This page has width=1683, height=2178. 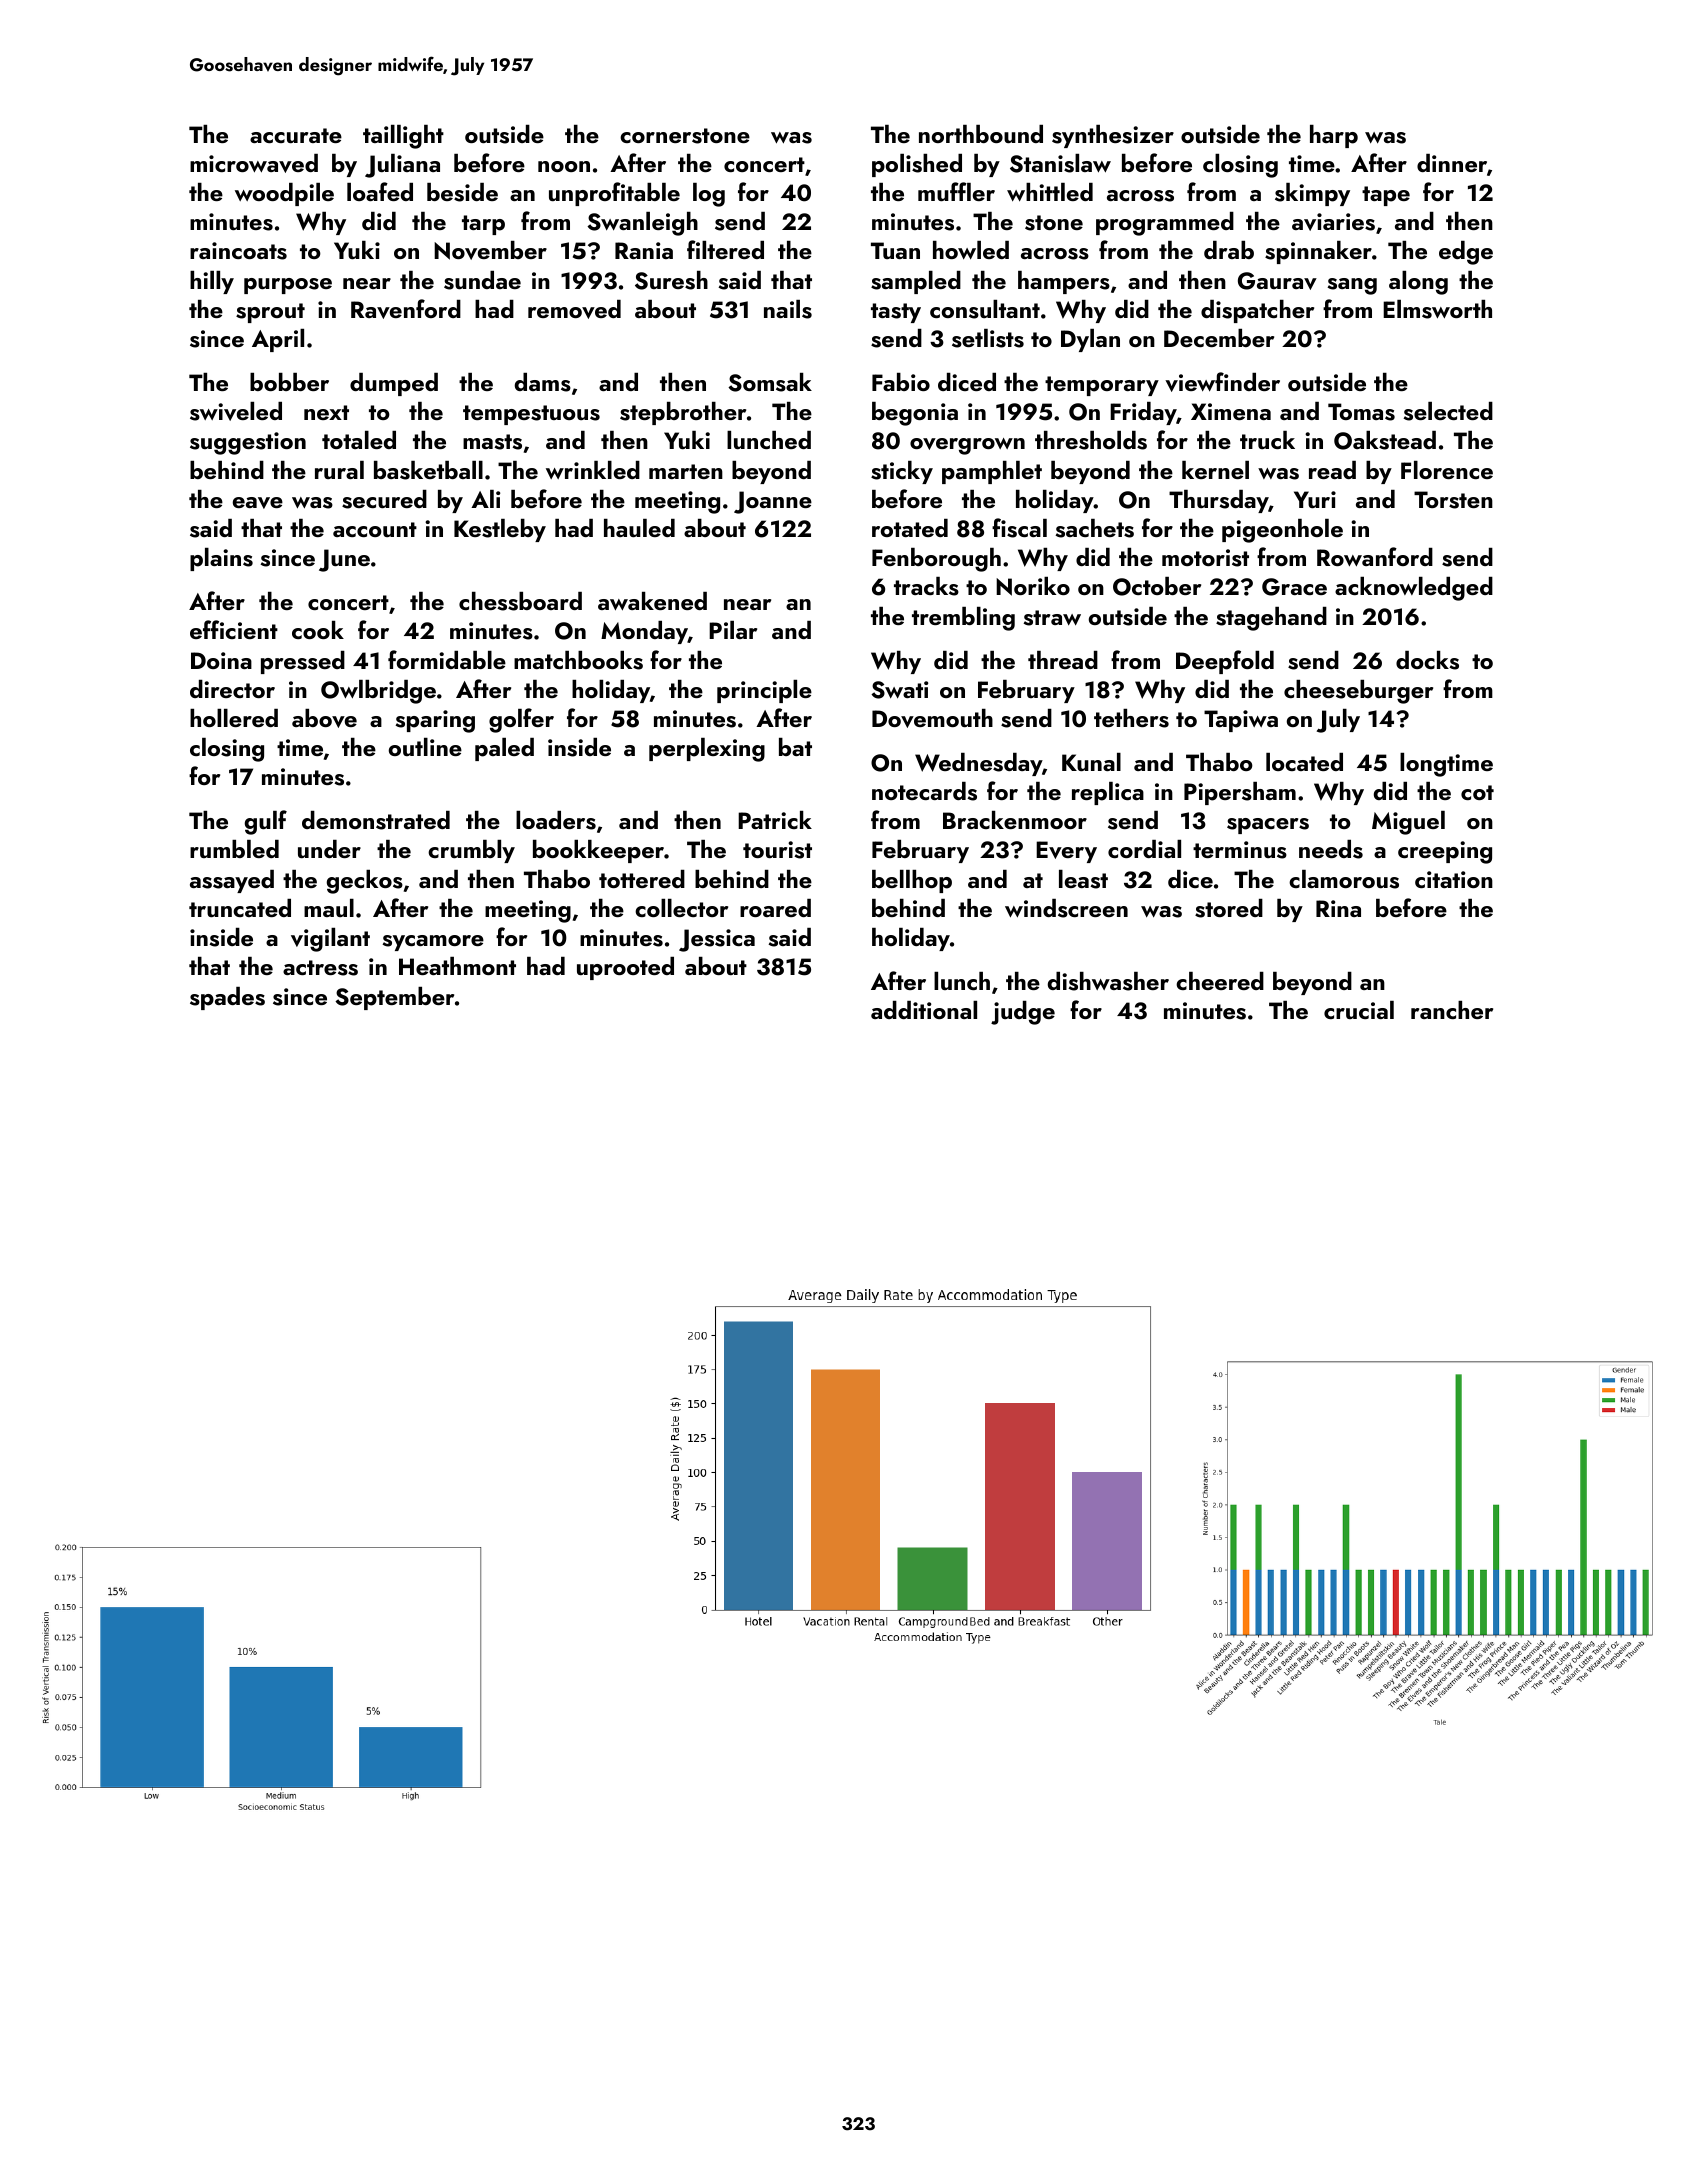 What do you see at coordinates (1023, 1013) in the page?
I see `judge` at bounding box center [1023, 1013].
